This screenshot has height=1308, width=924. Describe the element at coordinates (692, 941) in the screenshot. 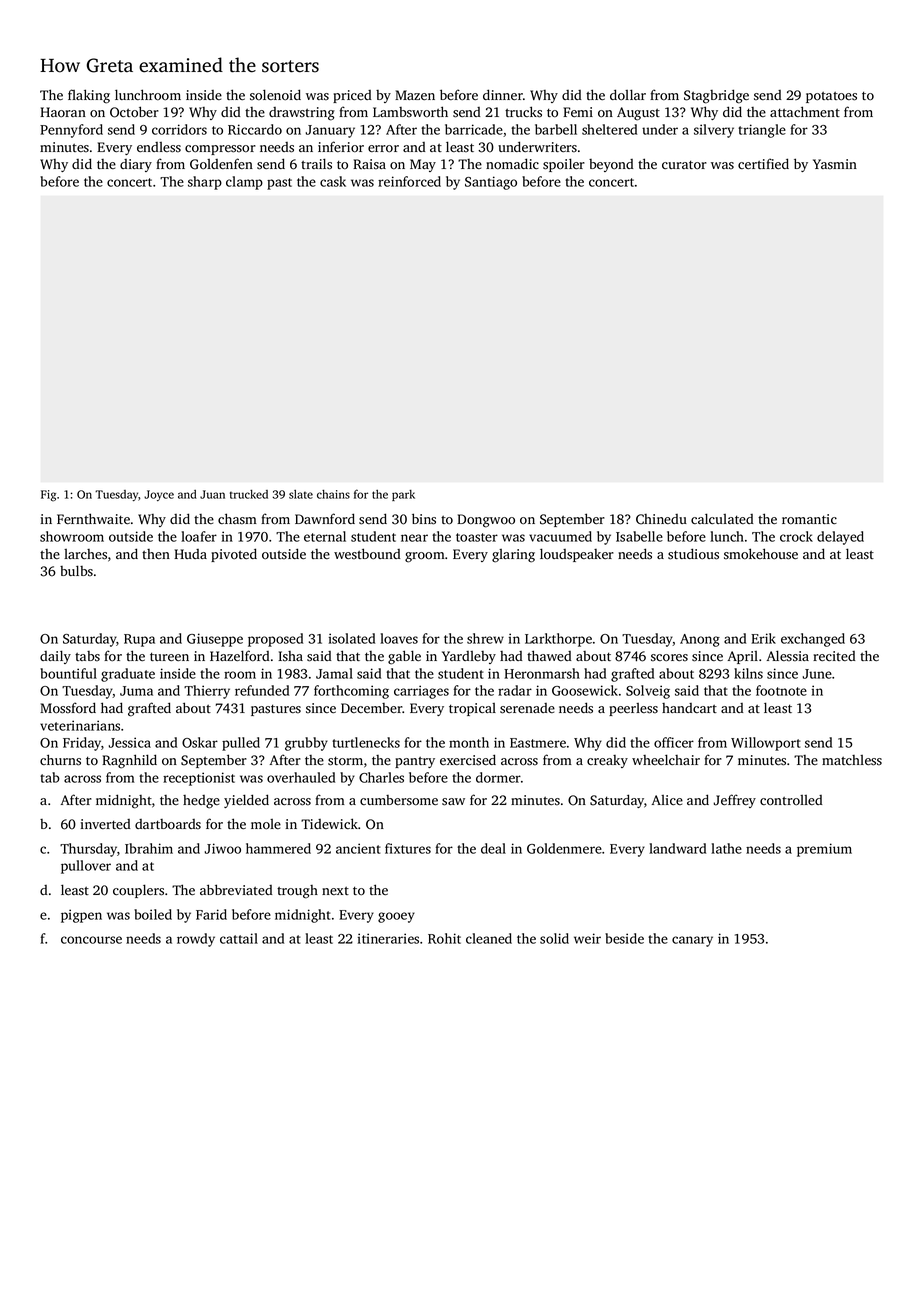

I see `canary` at that location.
